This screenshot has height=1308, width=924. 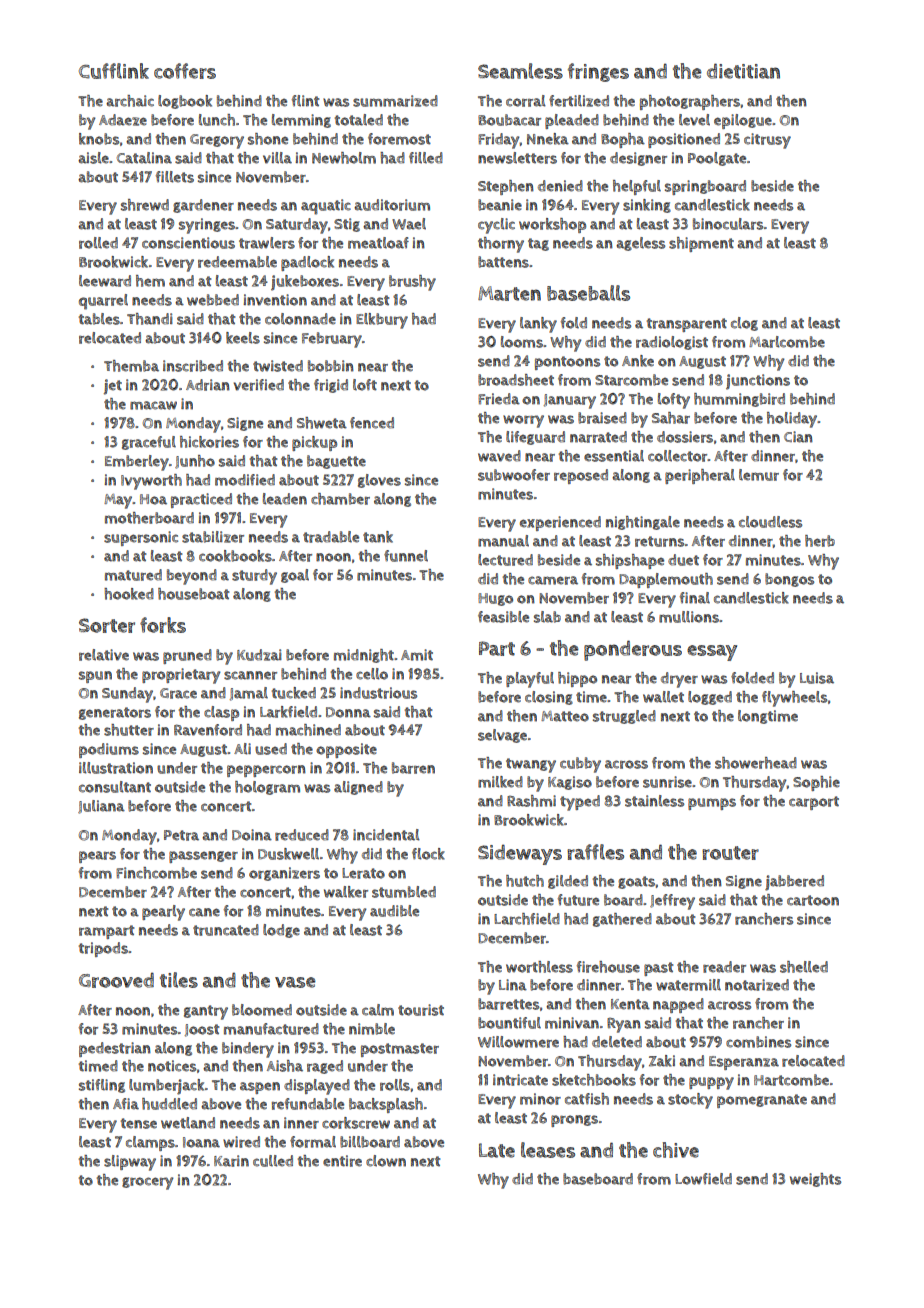 I want to click on Seamless, so click(x=520, y=71).
